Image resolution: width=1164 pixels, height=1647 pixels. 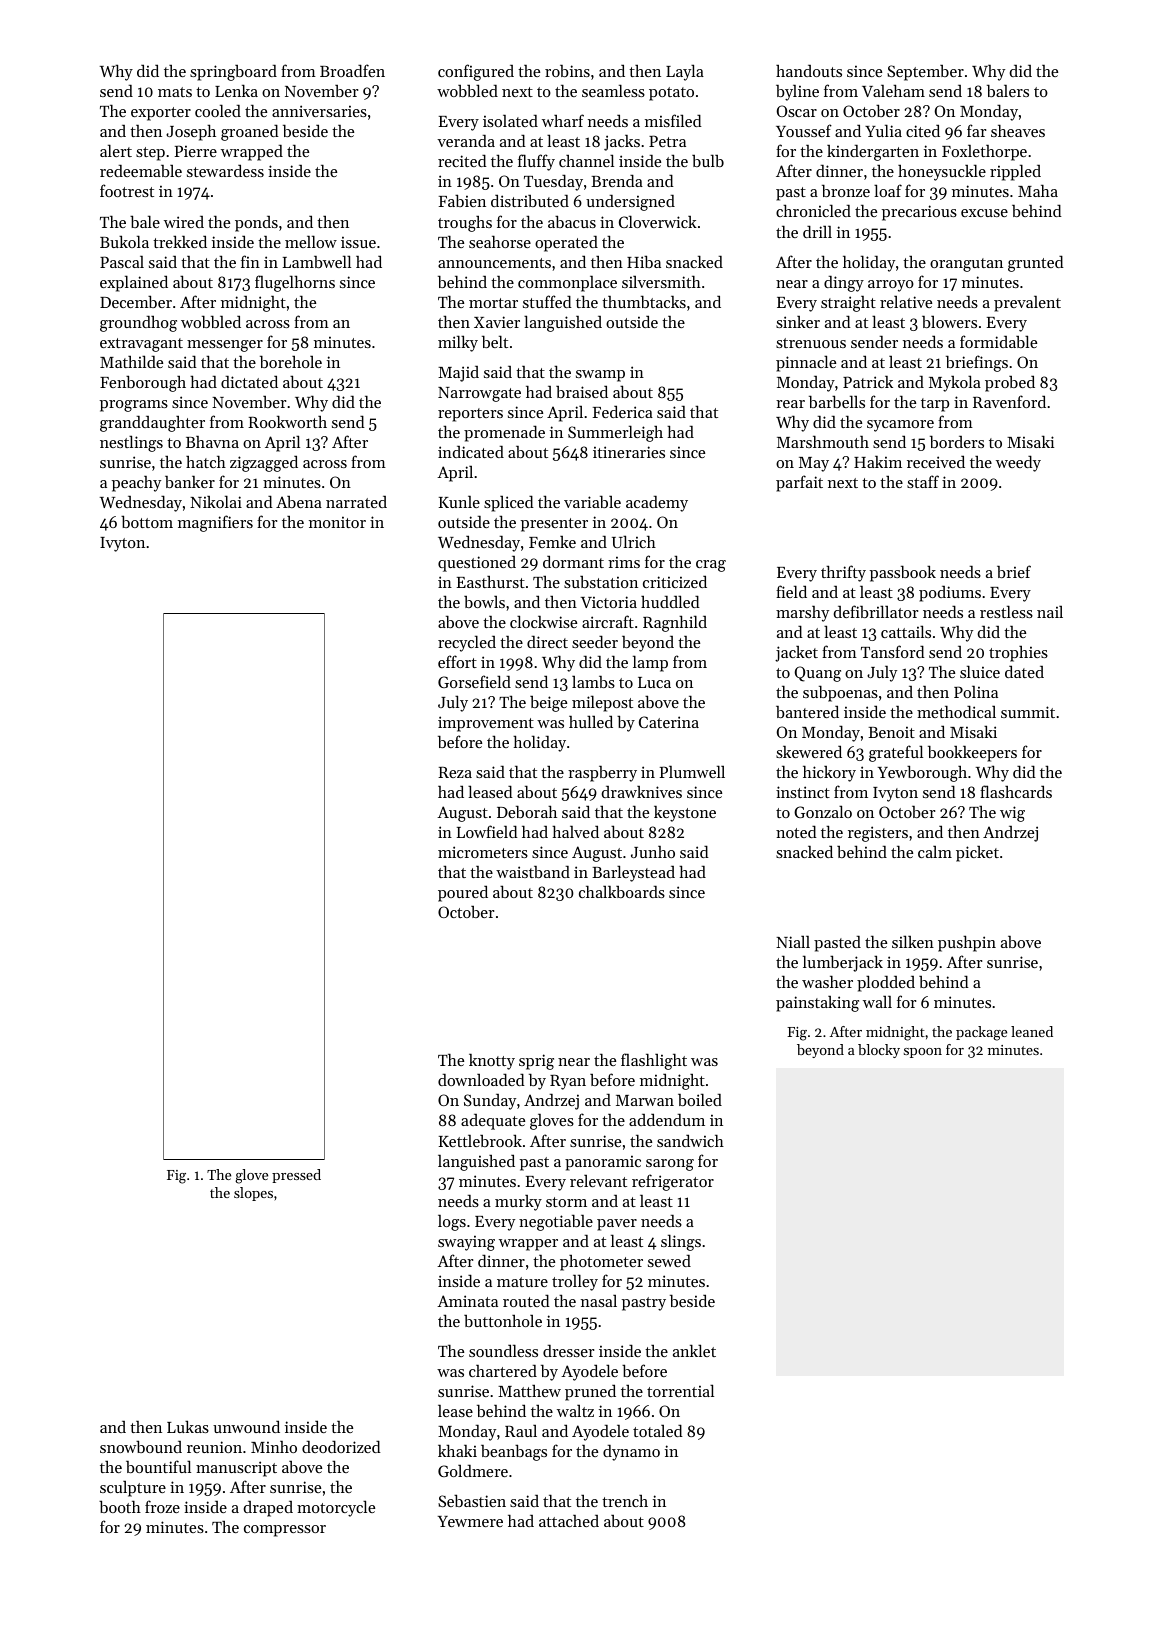 I want to click on seamless, so click(x=613, y=90).
